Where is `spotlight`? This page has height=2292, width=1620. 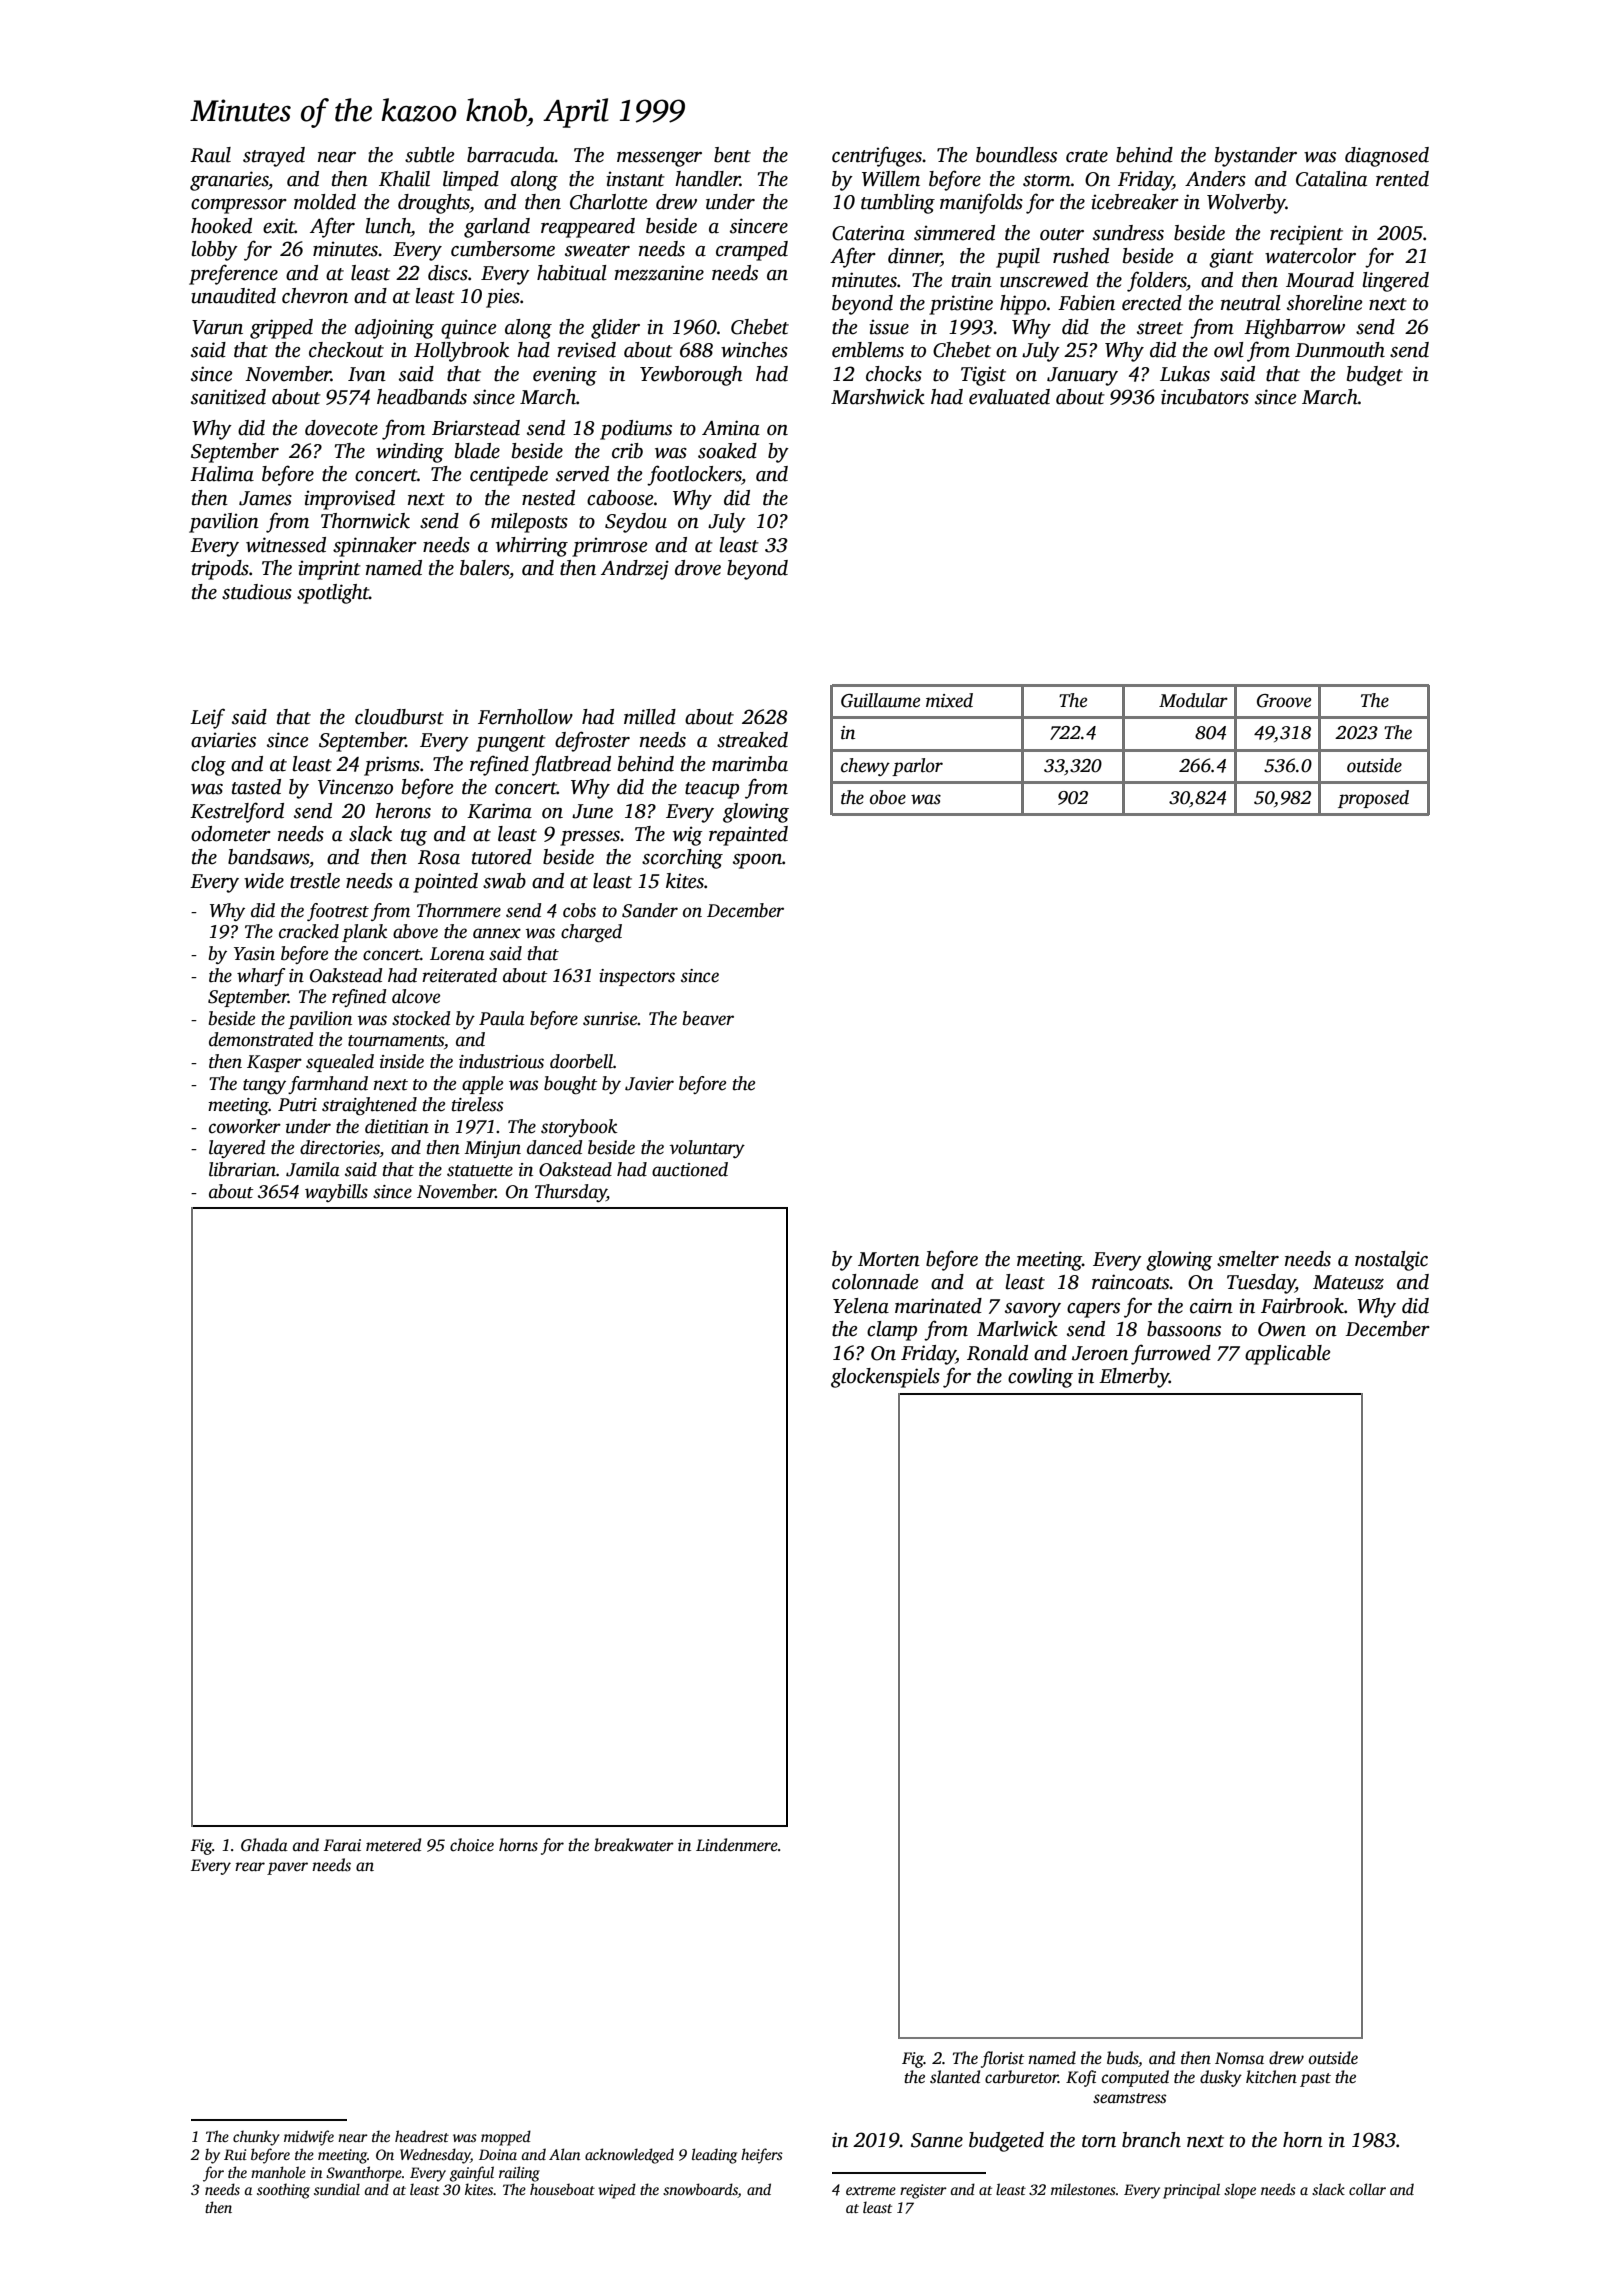
spotlight is located at coordinates (333, 594).
